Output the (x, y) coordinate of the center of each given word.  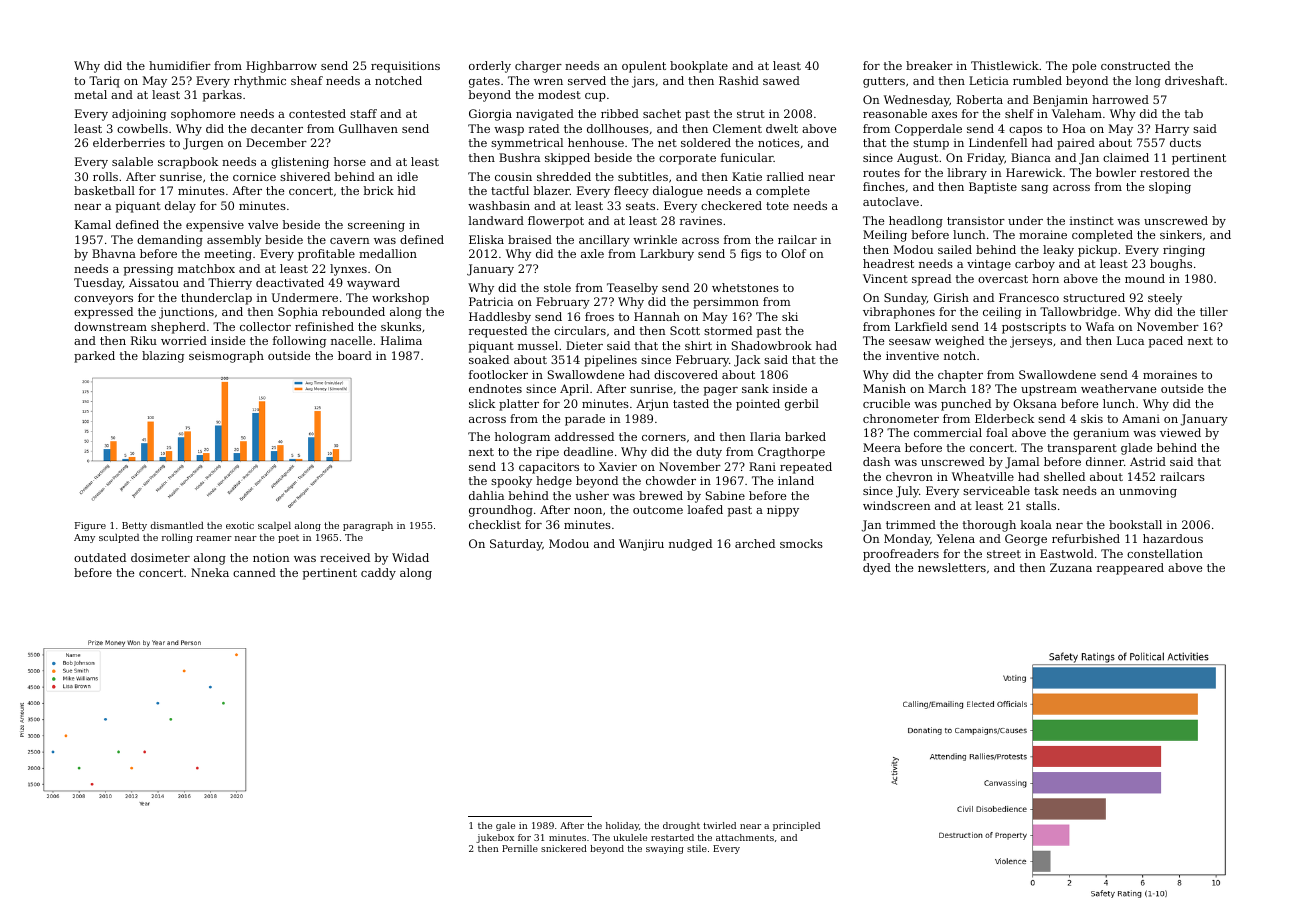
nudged (690, 545)
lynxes (348, 270)
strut (751, 114)
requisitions (405, 67)
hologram (522, 438)
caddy (378, 574)
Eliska (486, 239)
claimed (1126, 157)
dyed (877, 569)
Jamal (1022, 463)
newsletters (952, 567)
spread (931, 280)
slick (482, 403)
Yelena (956, 538)
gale (505, 826)
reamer (214, 538)
